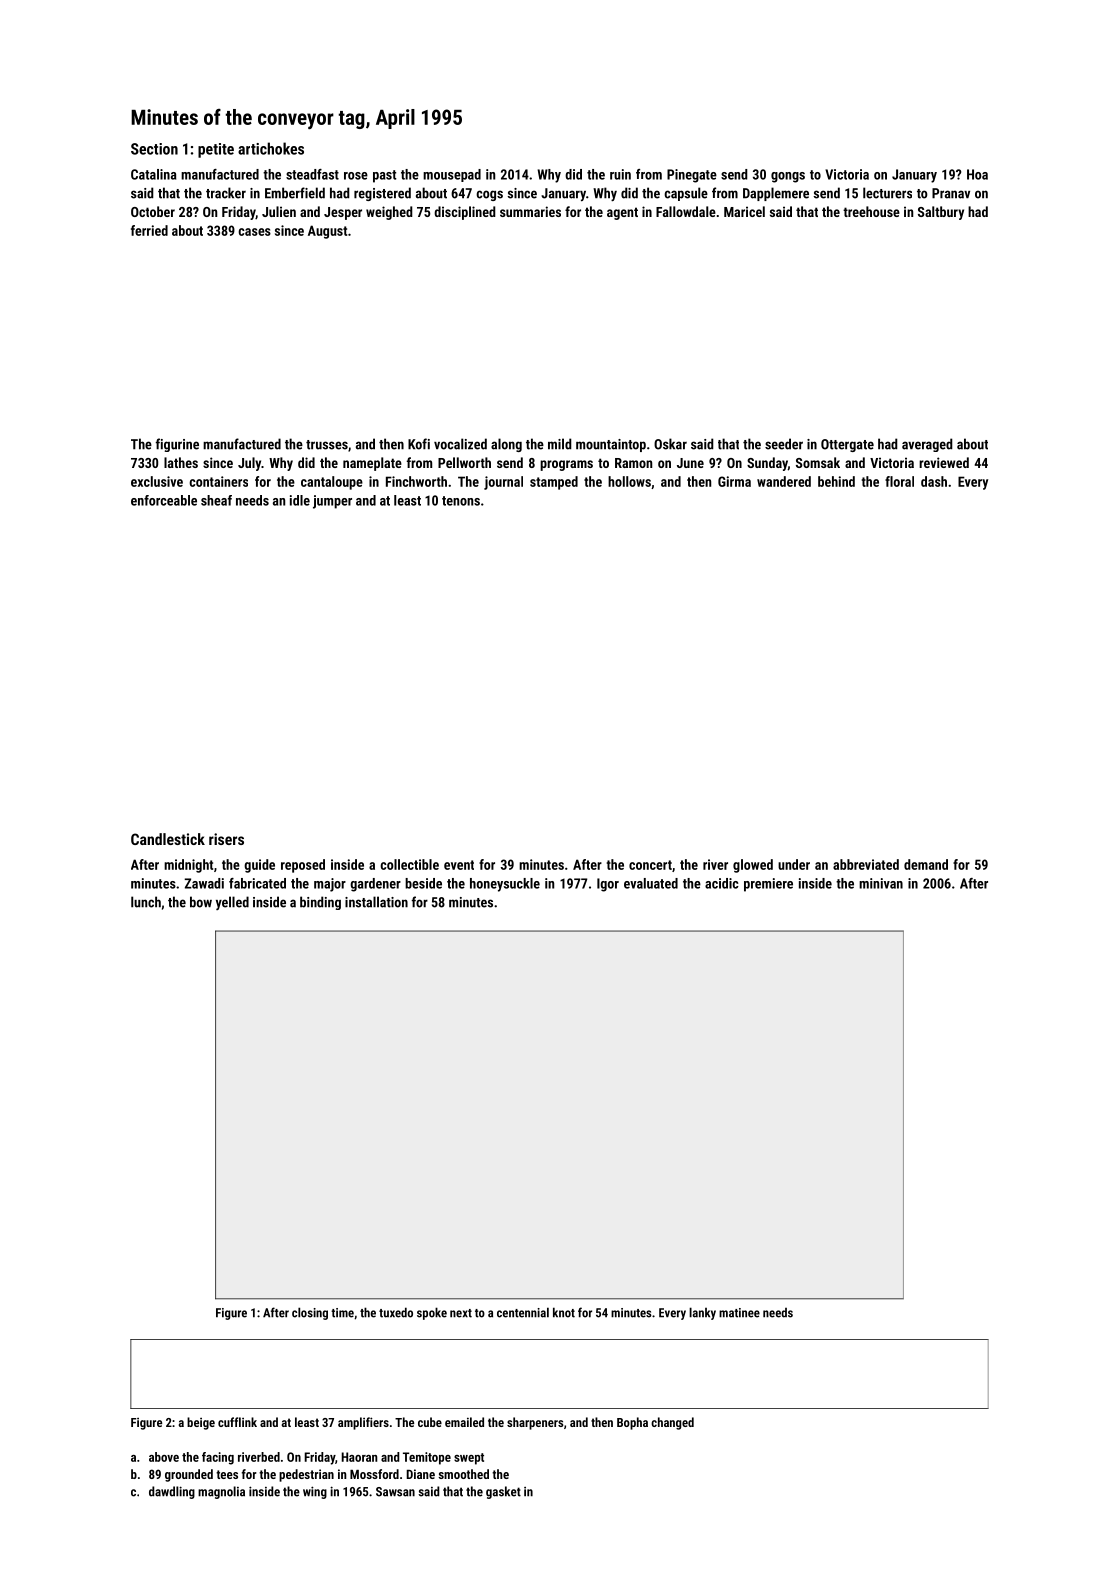 The height and width of the screenshot is (1583, 1119). Describe the element at coordinates (629, 481) in the screenshot. I see `hollows` at that location.
